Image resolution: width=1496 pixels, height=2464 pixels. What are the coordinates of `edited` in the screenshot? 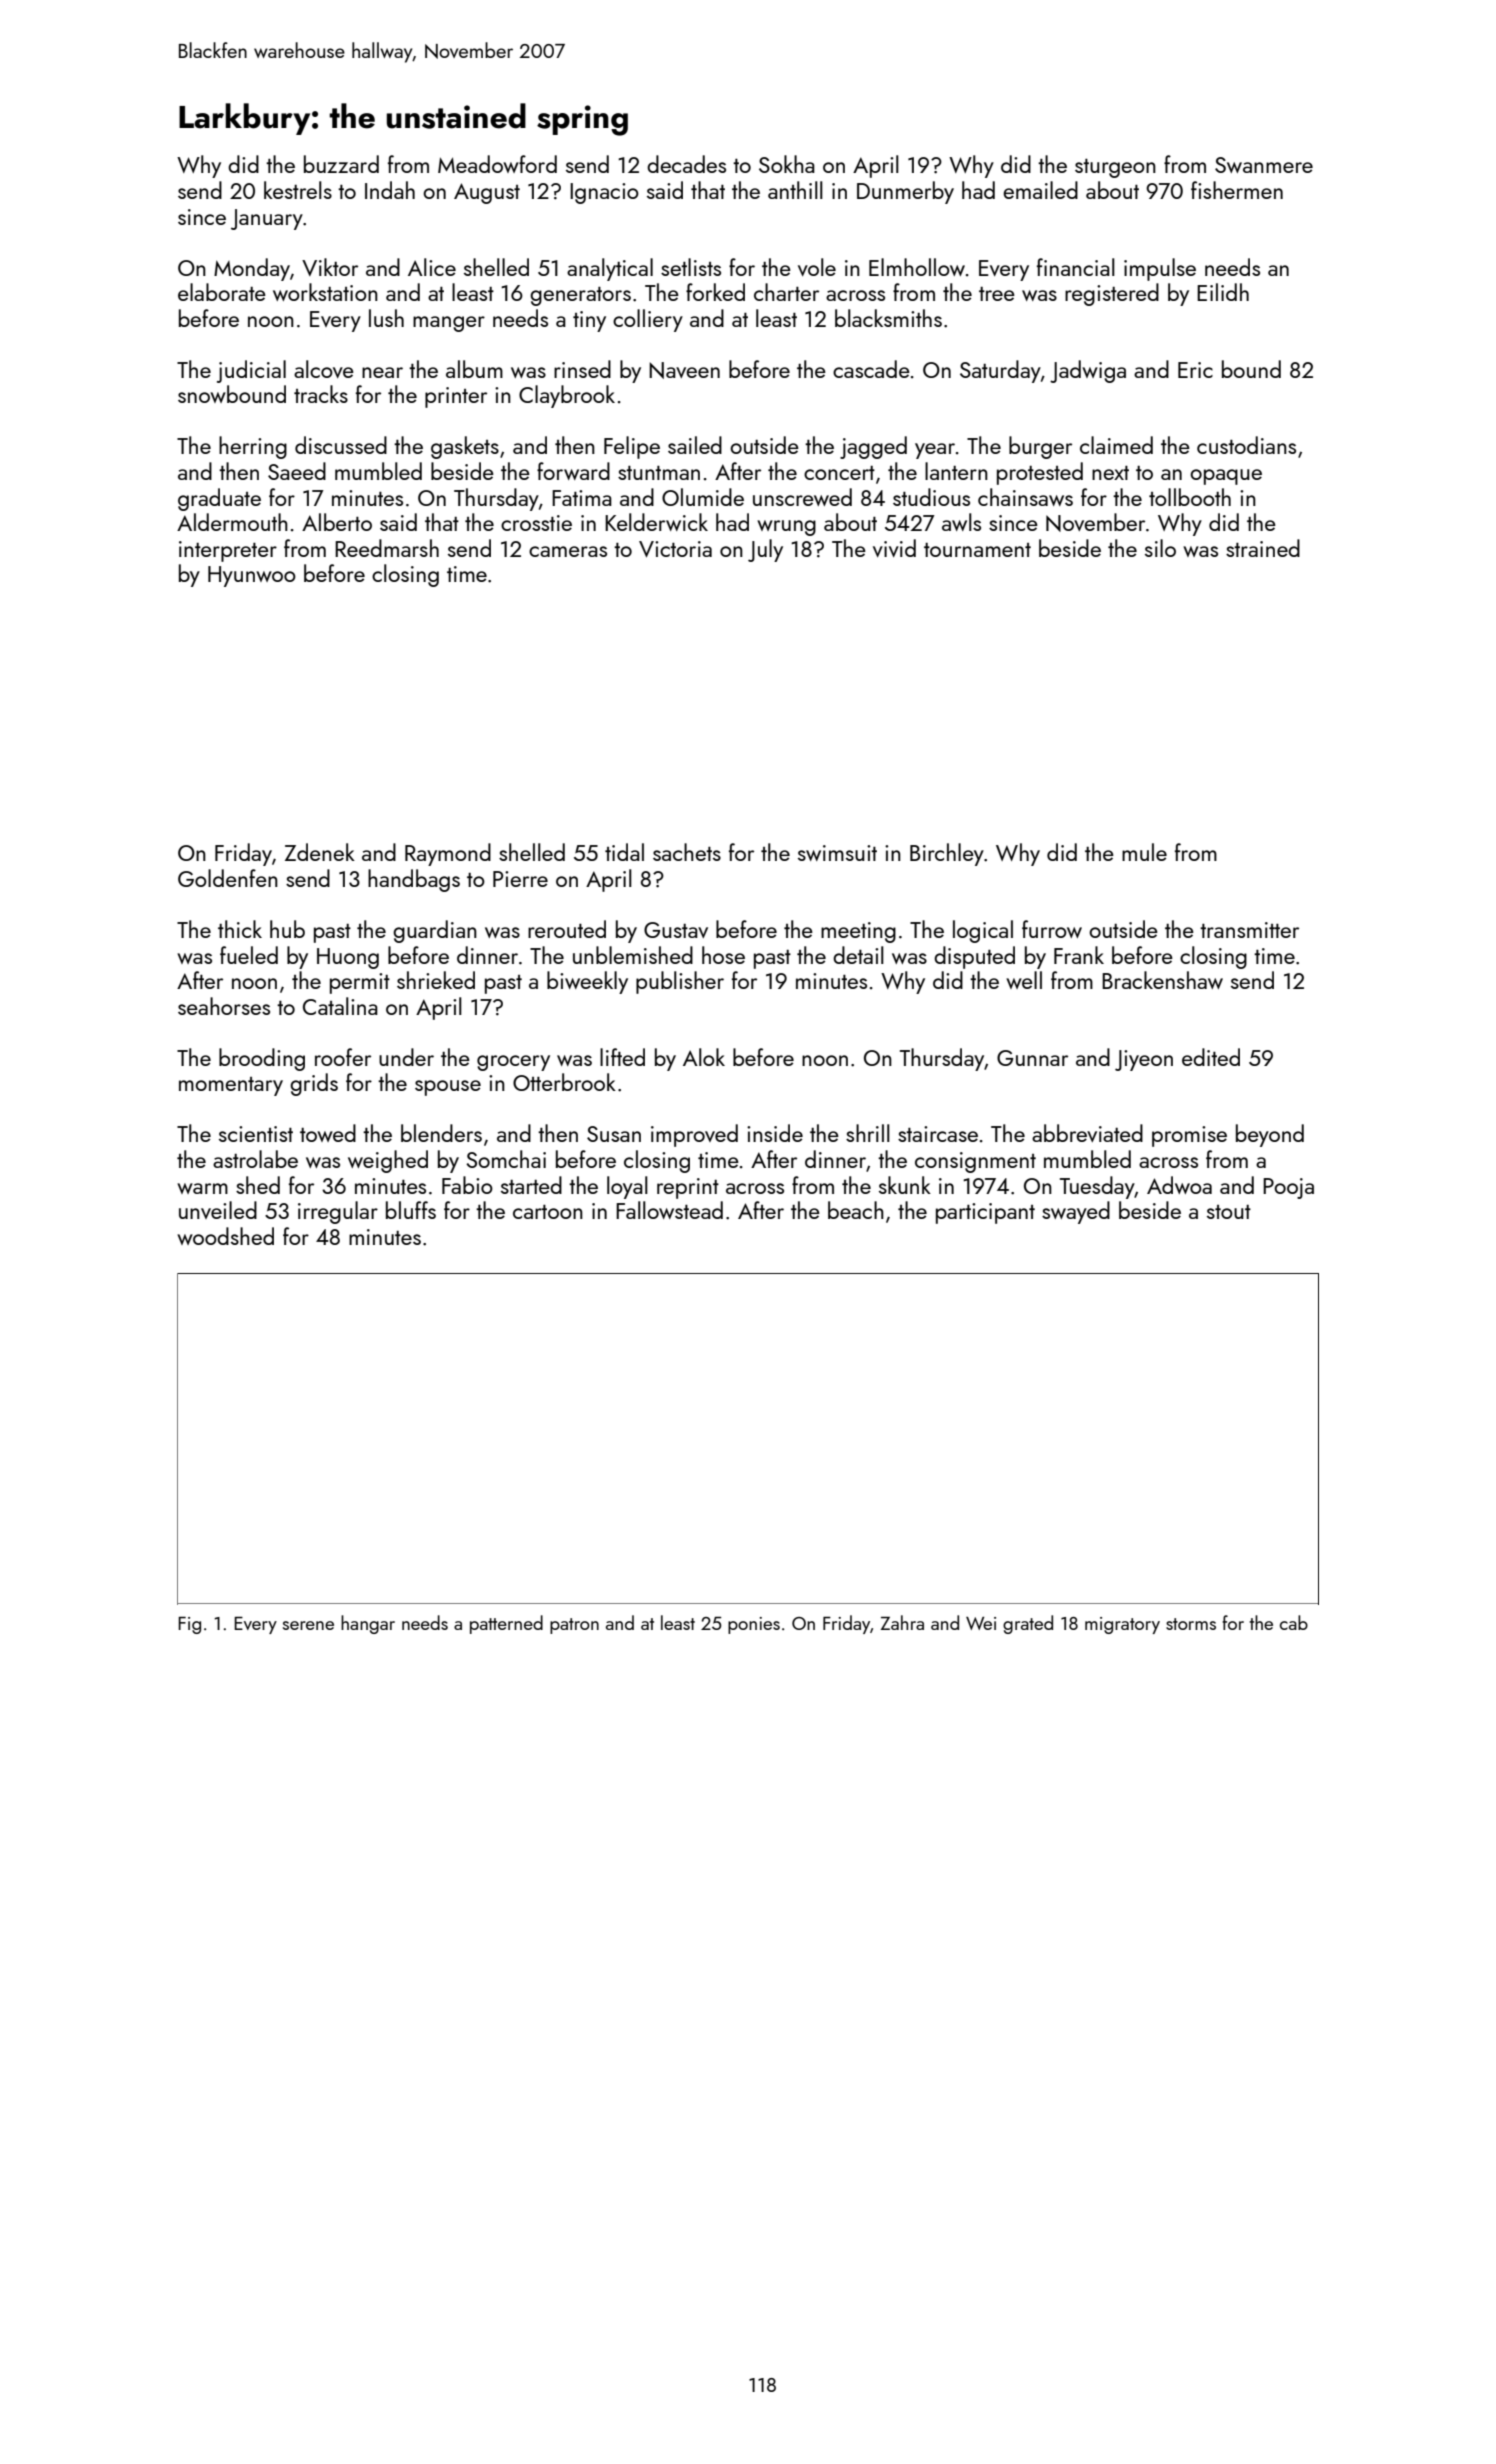 It's located at (1211, 1057).
